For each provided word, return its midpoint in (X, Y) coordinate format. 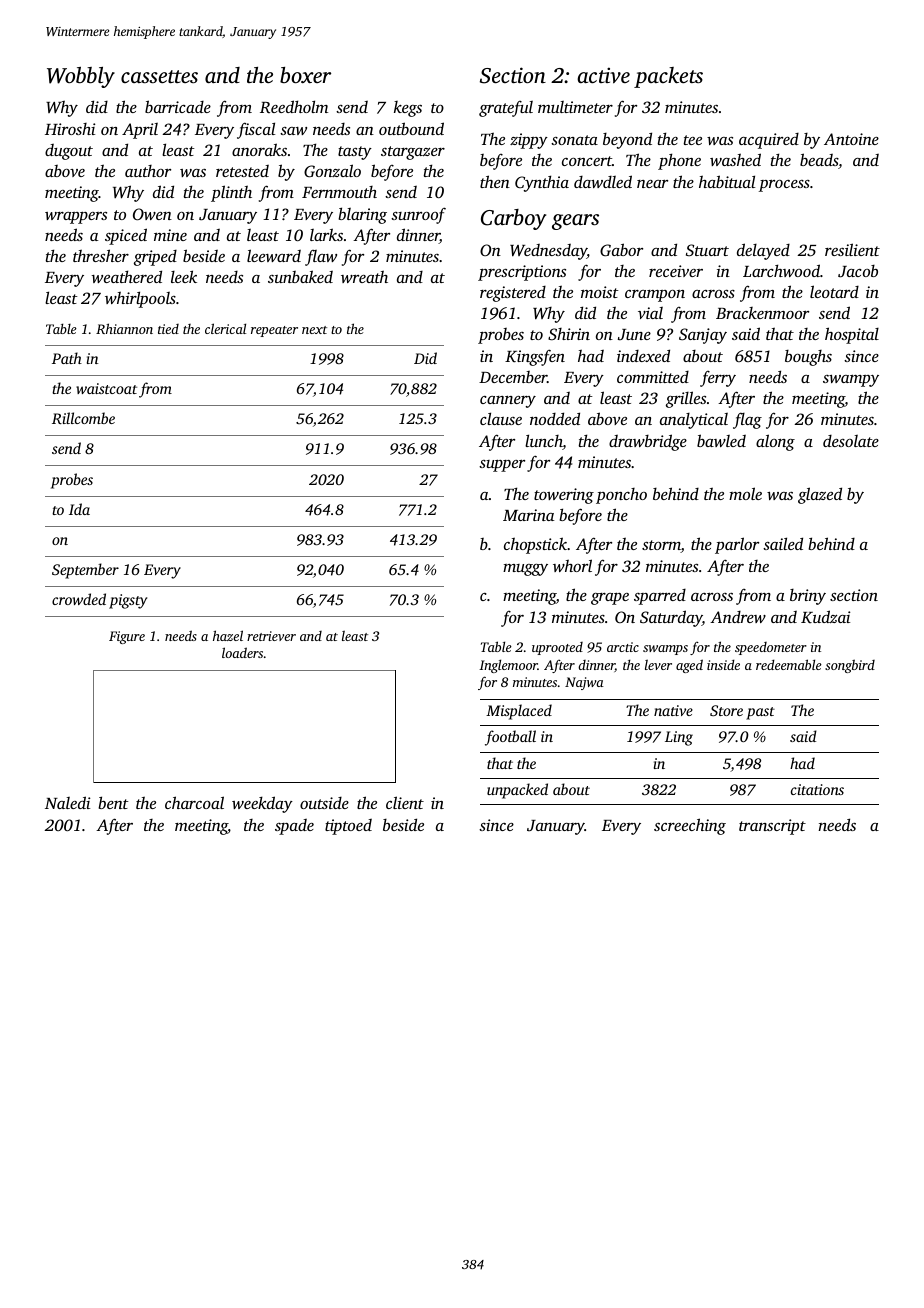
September (85, 571)
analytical (694, 421)
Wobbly (81, 77)
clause (501, 418)
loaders (242, 652)
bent (113, 802)
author (148, 171)
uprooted (557, 648)
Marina (529, 515)
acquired (769, 141)
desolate (851, 441)
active (603, 75)
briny (808, 597)
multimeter (575, 107)
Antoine (851, 139)
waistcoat (106, 388)
